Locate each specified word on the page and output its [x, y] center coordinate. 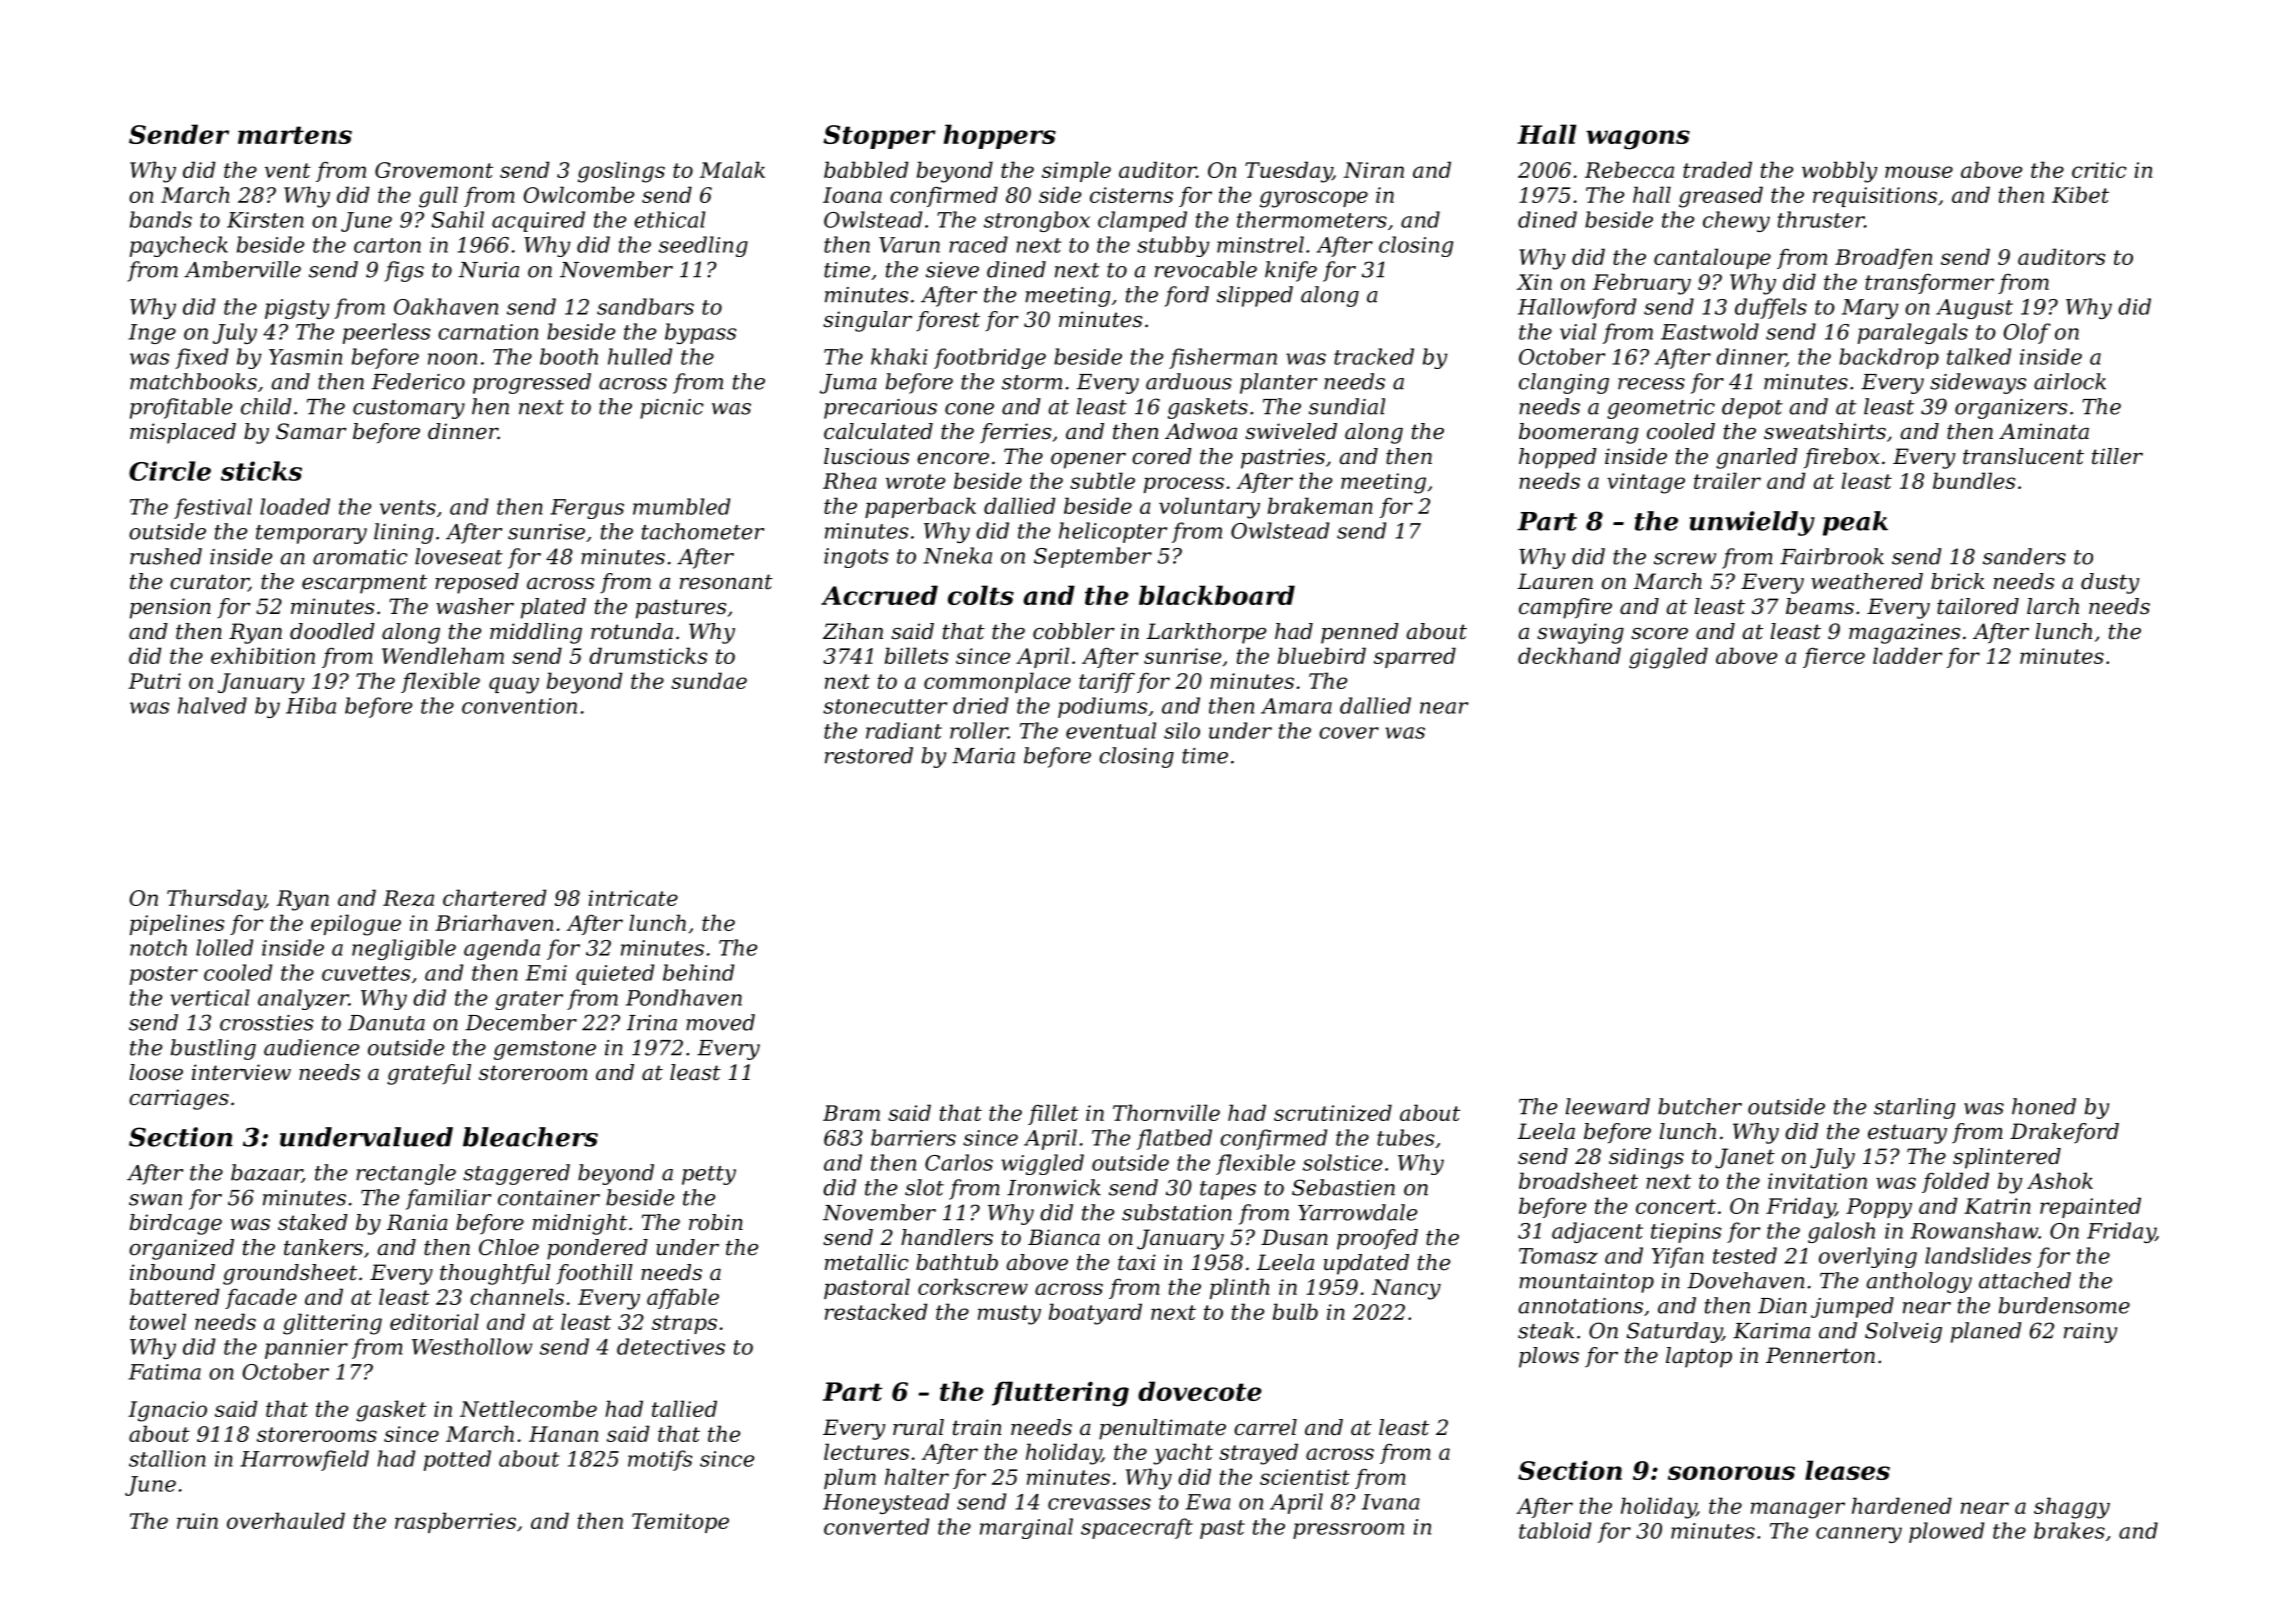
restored [869, 755]
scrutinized [1333, 1112]
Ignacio [167, 1411]
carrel [1265, 1427]
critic [2099, 170]
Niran [1373, 170]
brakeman [1320, 505]
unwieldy [1752, 523]
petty [709, 1175]
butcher [1700, 1106]
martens [295, 135]
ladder [1907, 655]
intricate [633, 898]
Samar [311, 431]
